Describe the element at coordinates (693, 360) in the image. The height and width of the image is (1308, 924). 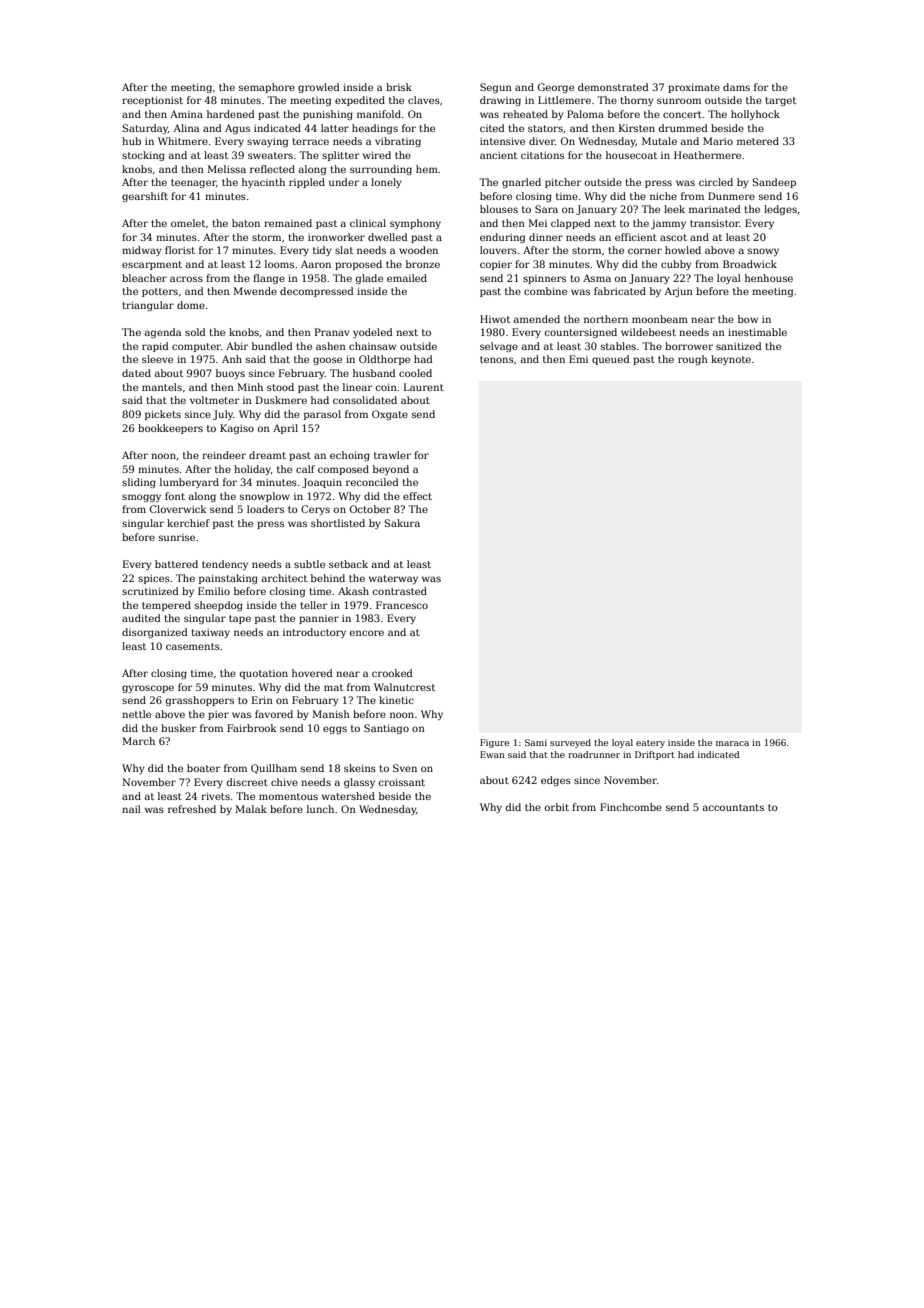
I see `rough` at that location.
